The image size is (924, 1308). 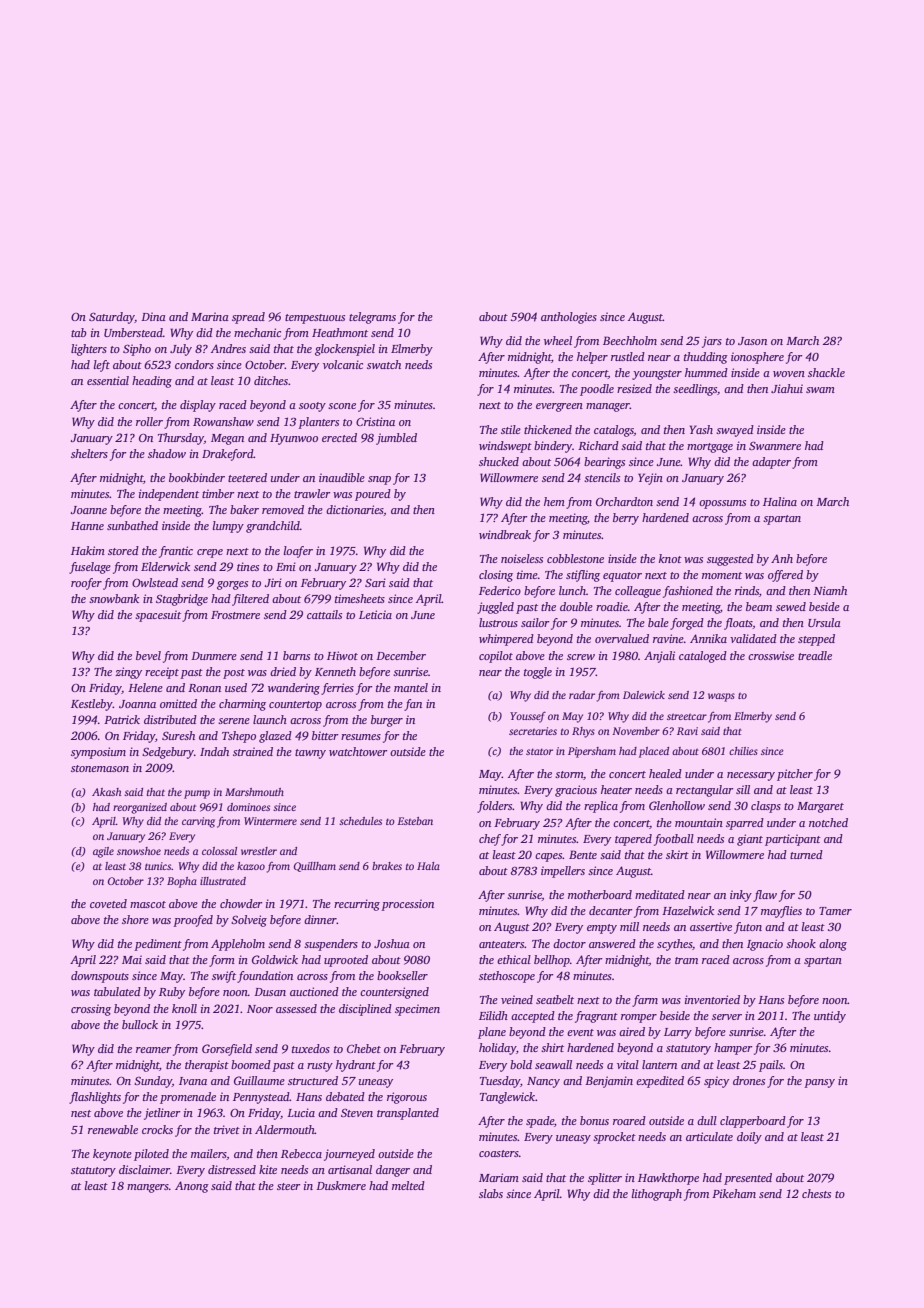 I want to click on schedules, so click(x=360, y=821).
